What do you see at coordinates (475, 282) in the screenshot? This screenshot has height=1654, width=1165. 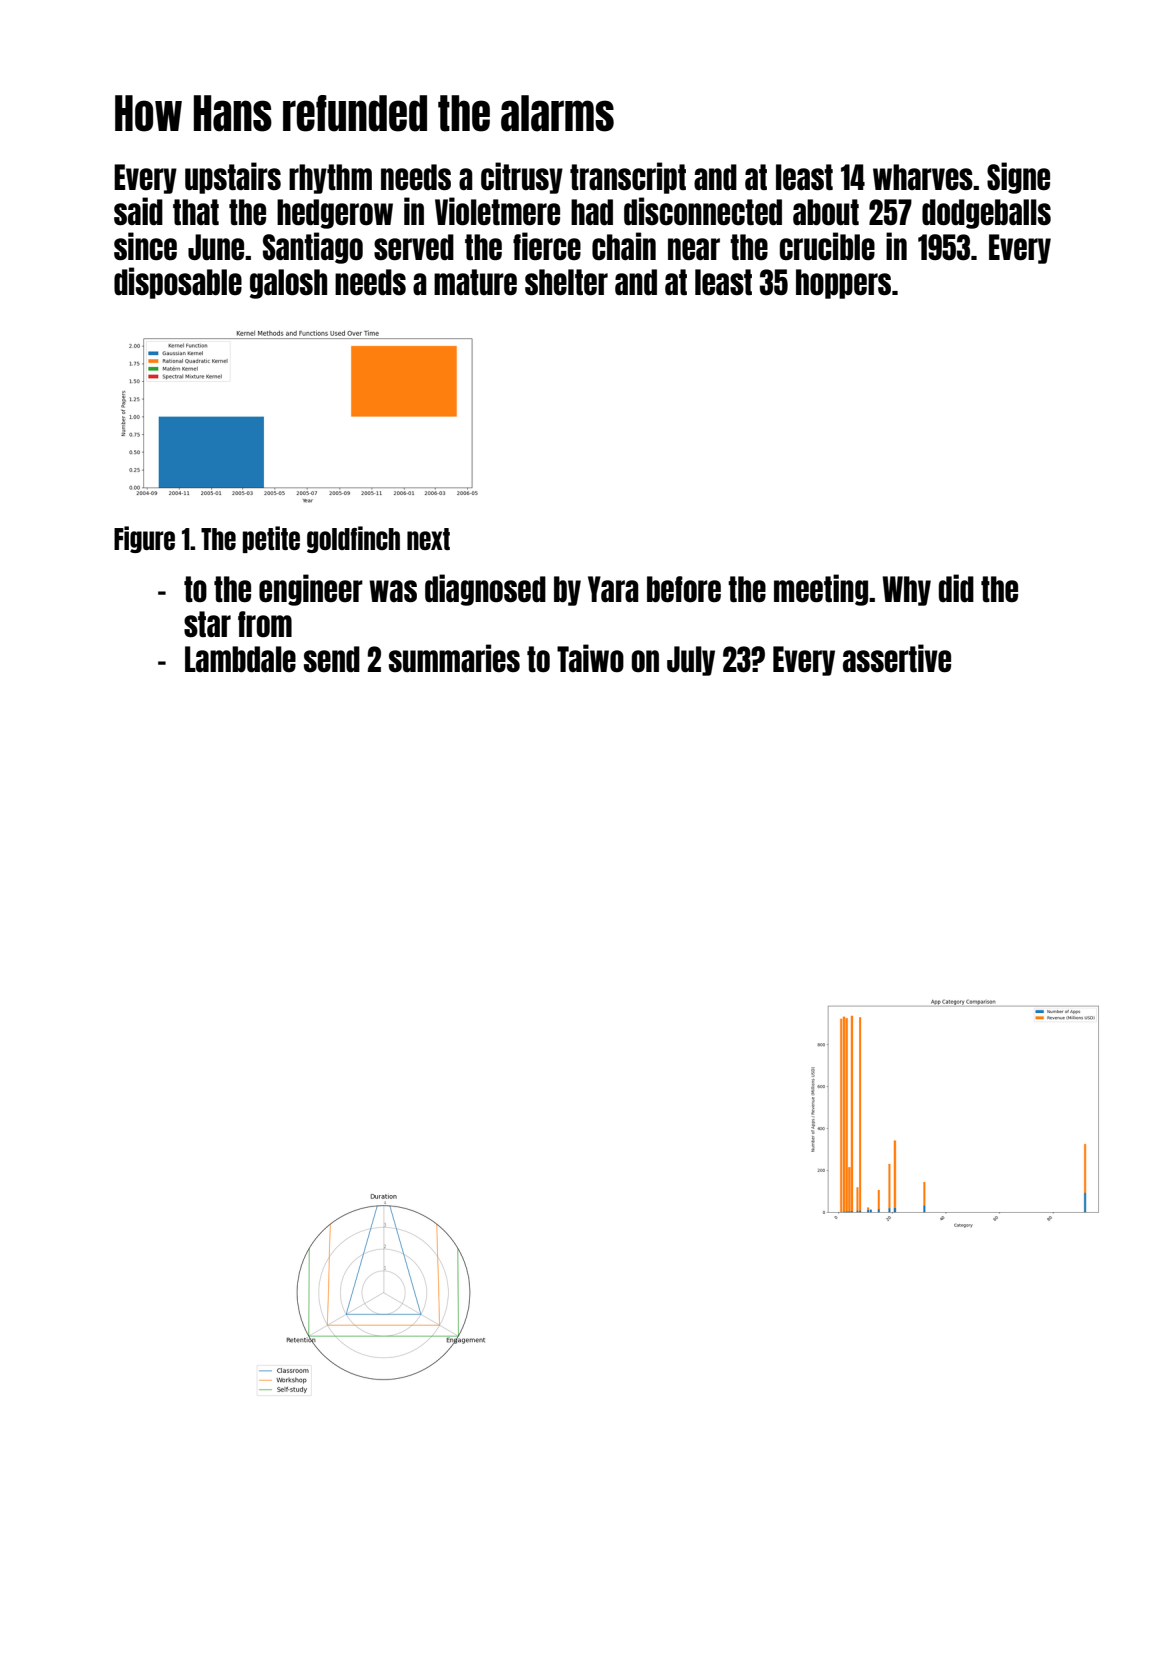 I see `mature` at bounding box center [475, 282].
